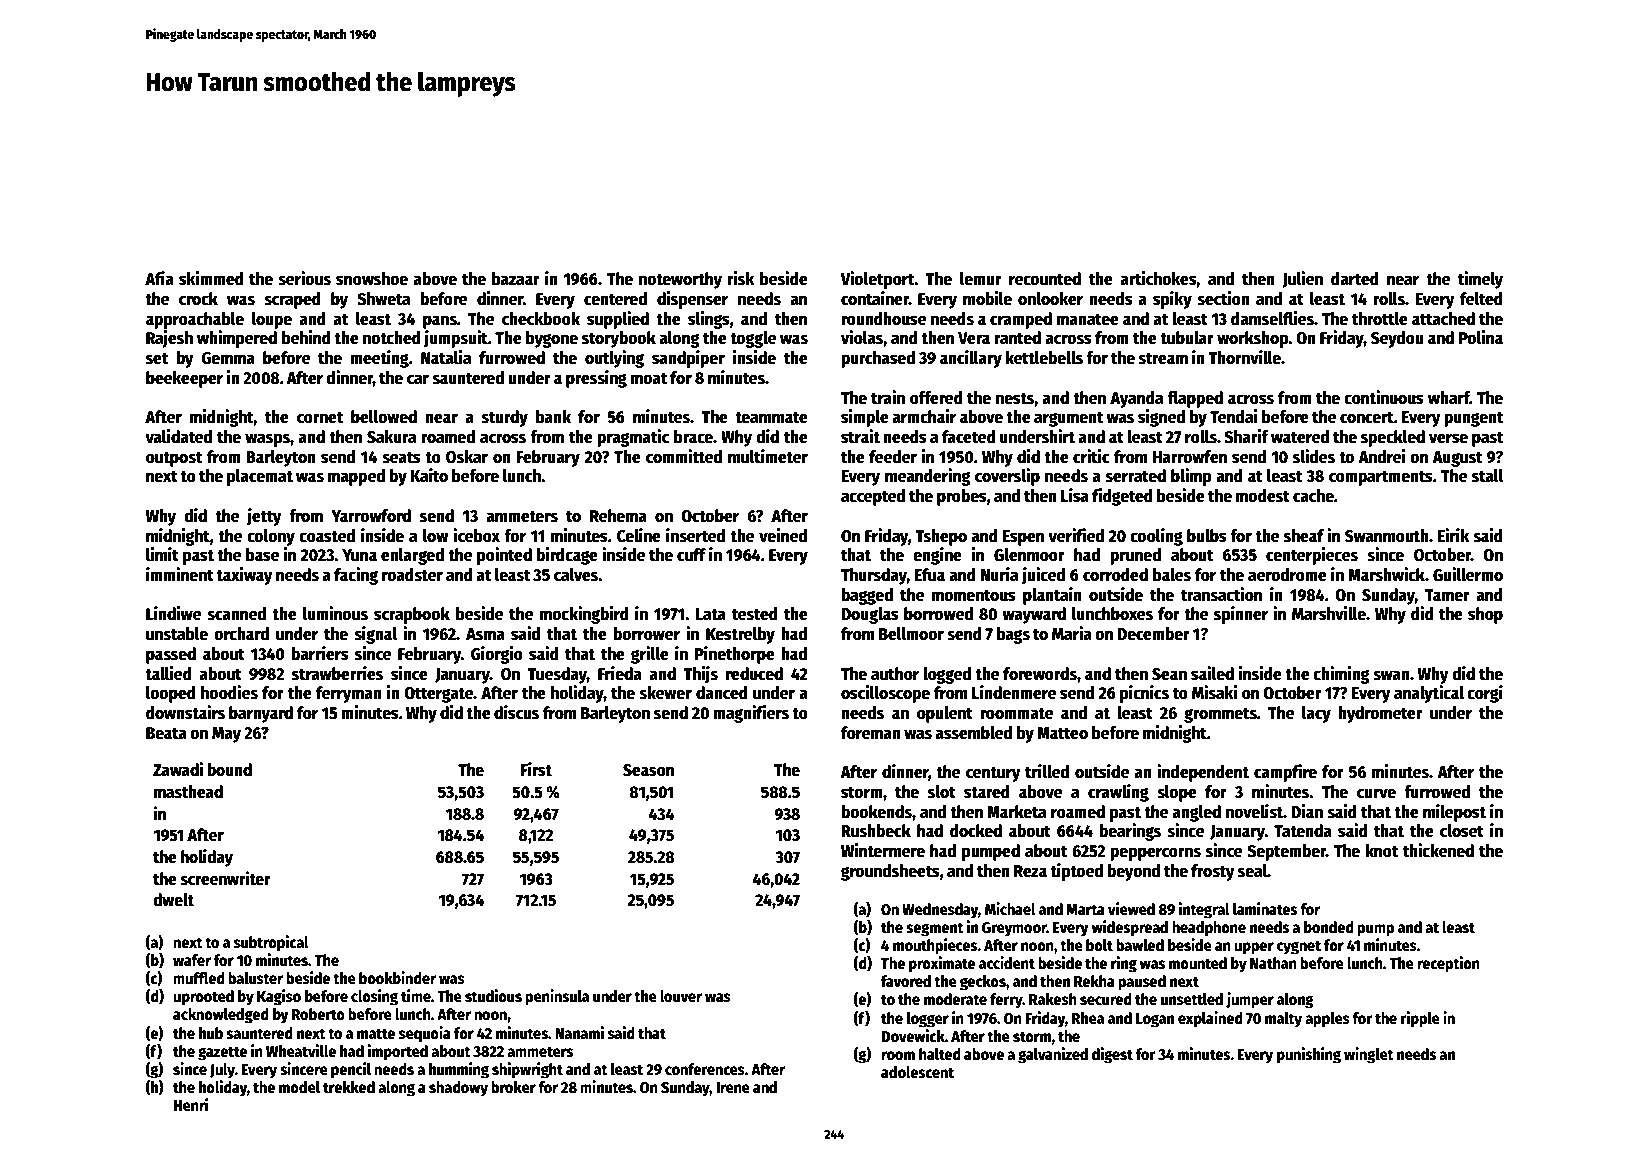  Describe the element at coordinates (1329, 927) in the screenshot. I see `bonded` at that location.
